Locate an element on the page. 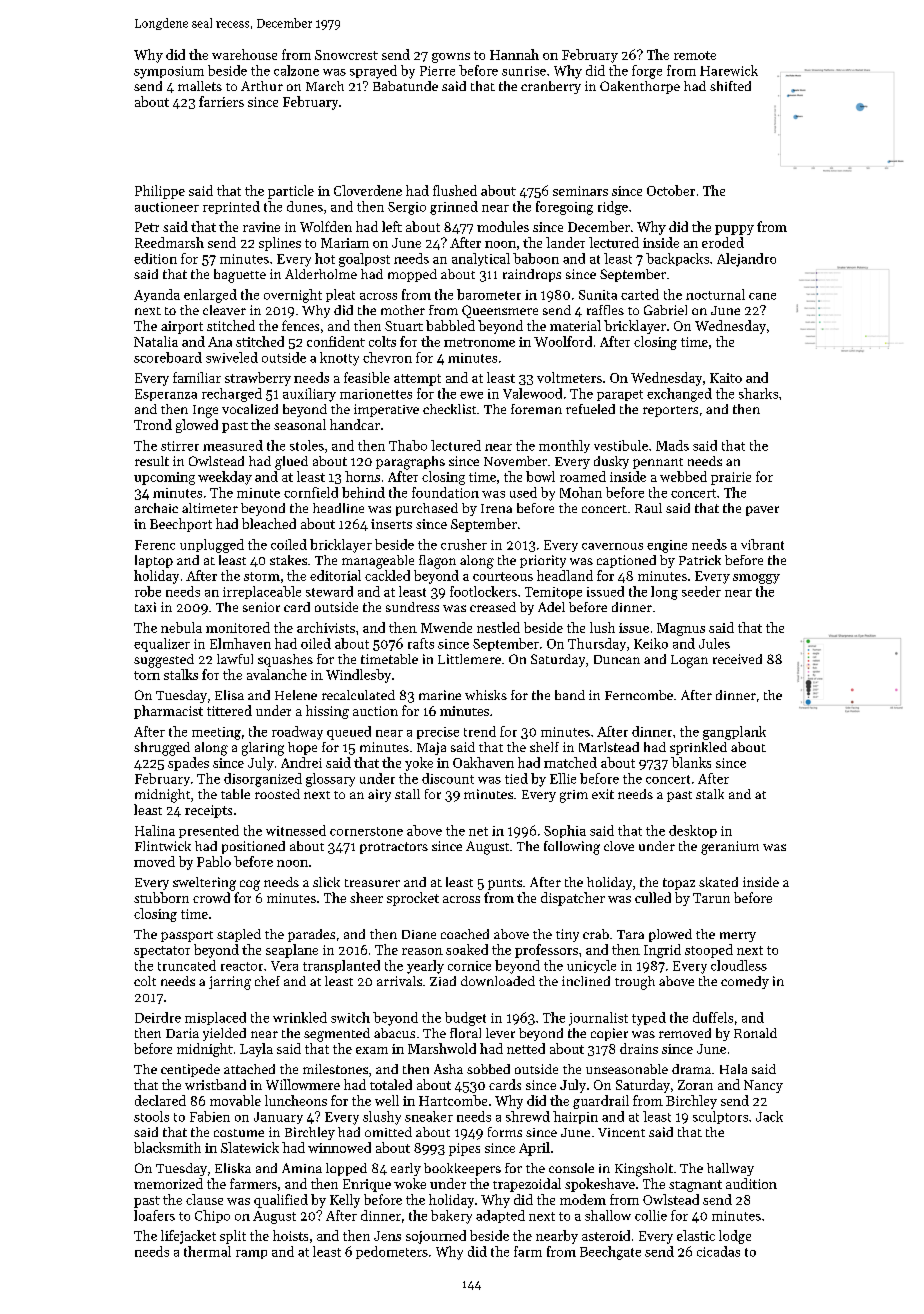 Image resolution: width=924 pixels, height=1314 pixels. coached is located at coordinates (465, 934).
